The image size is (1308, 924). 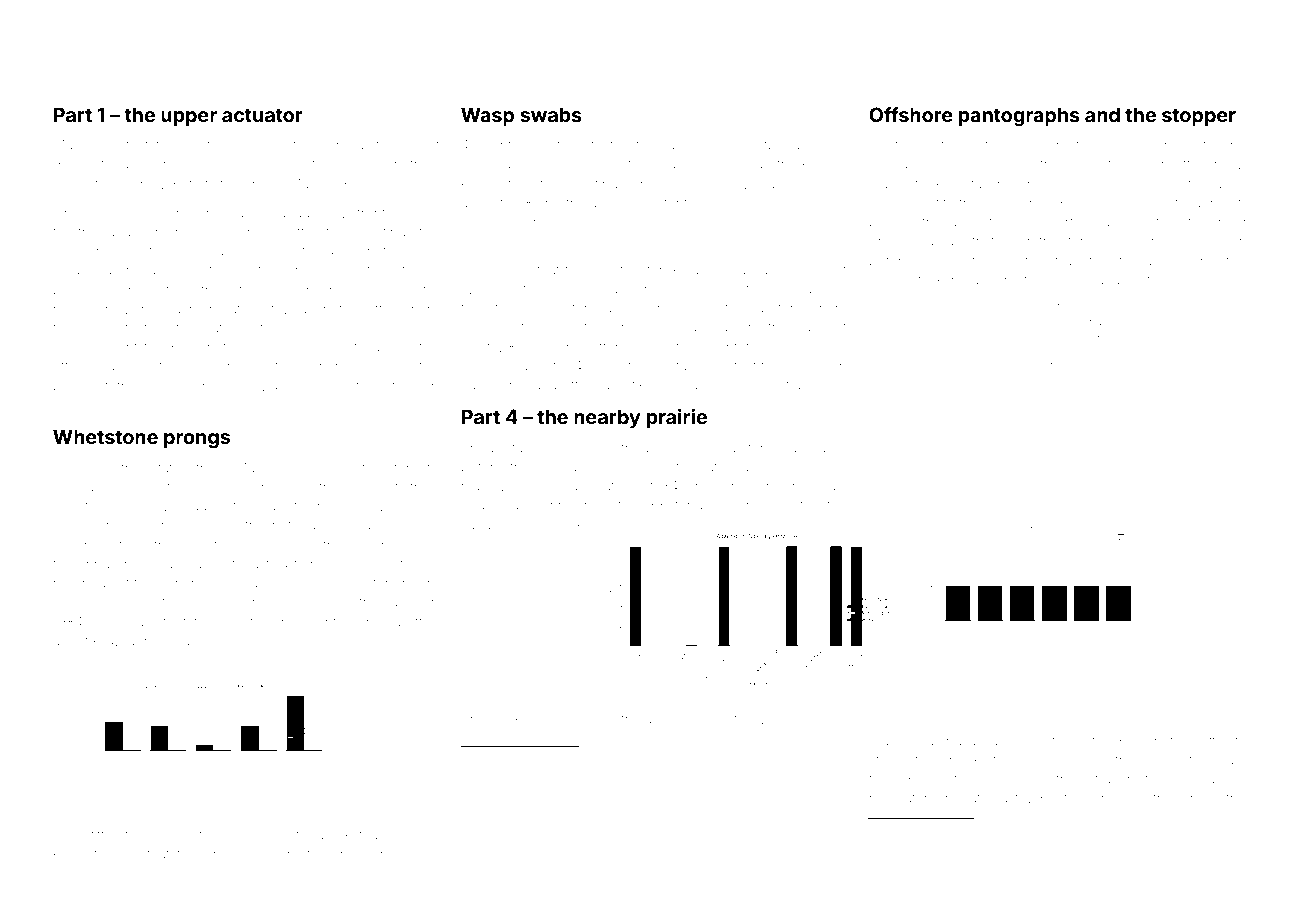 I want to click on objective, so click(x=669, y=468).
